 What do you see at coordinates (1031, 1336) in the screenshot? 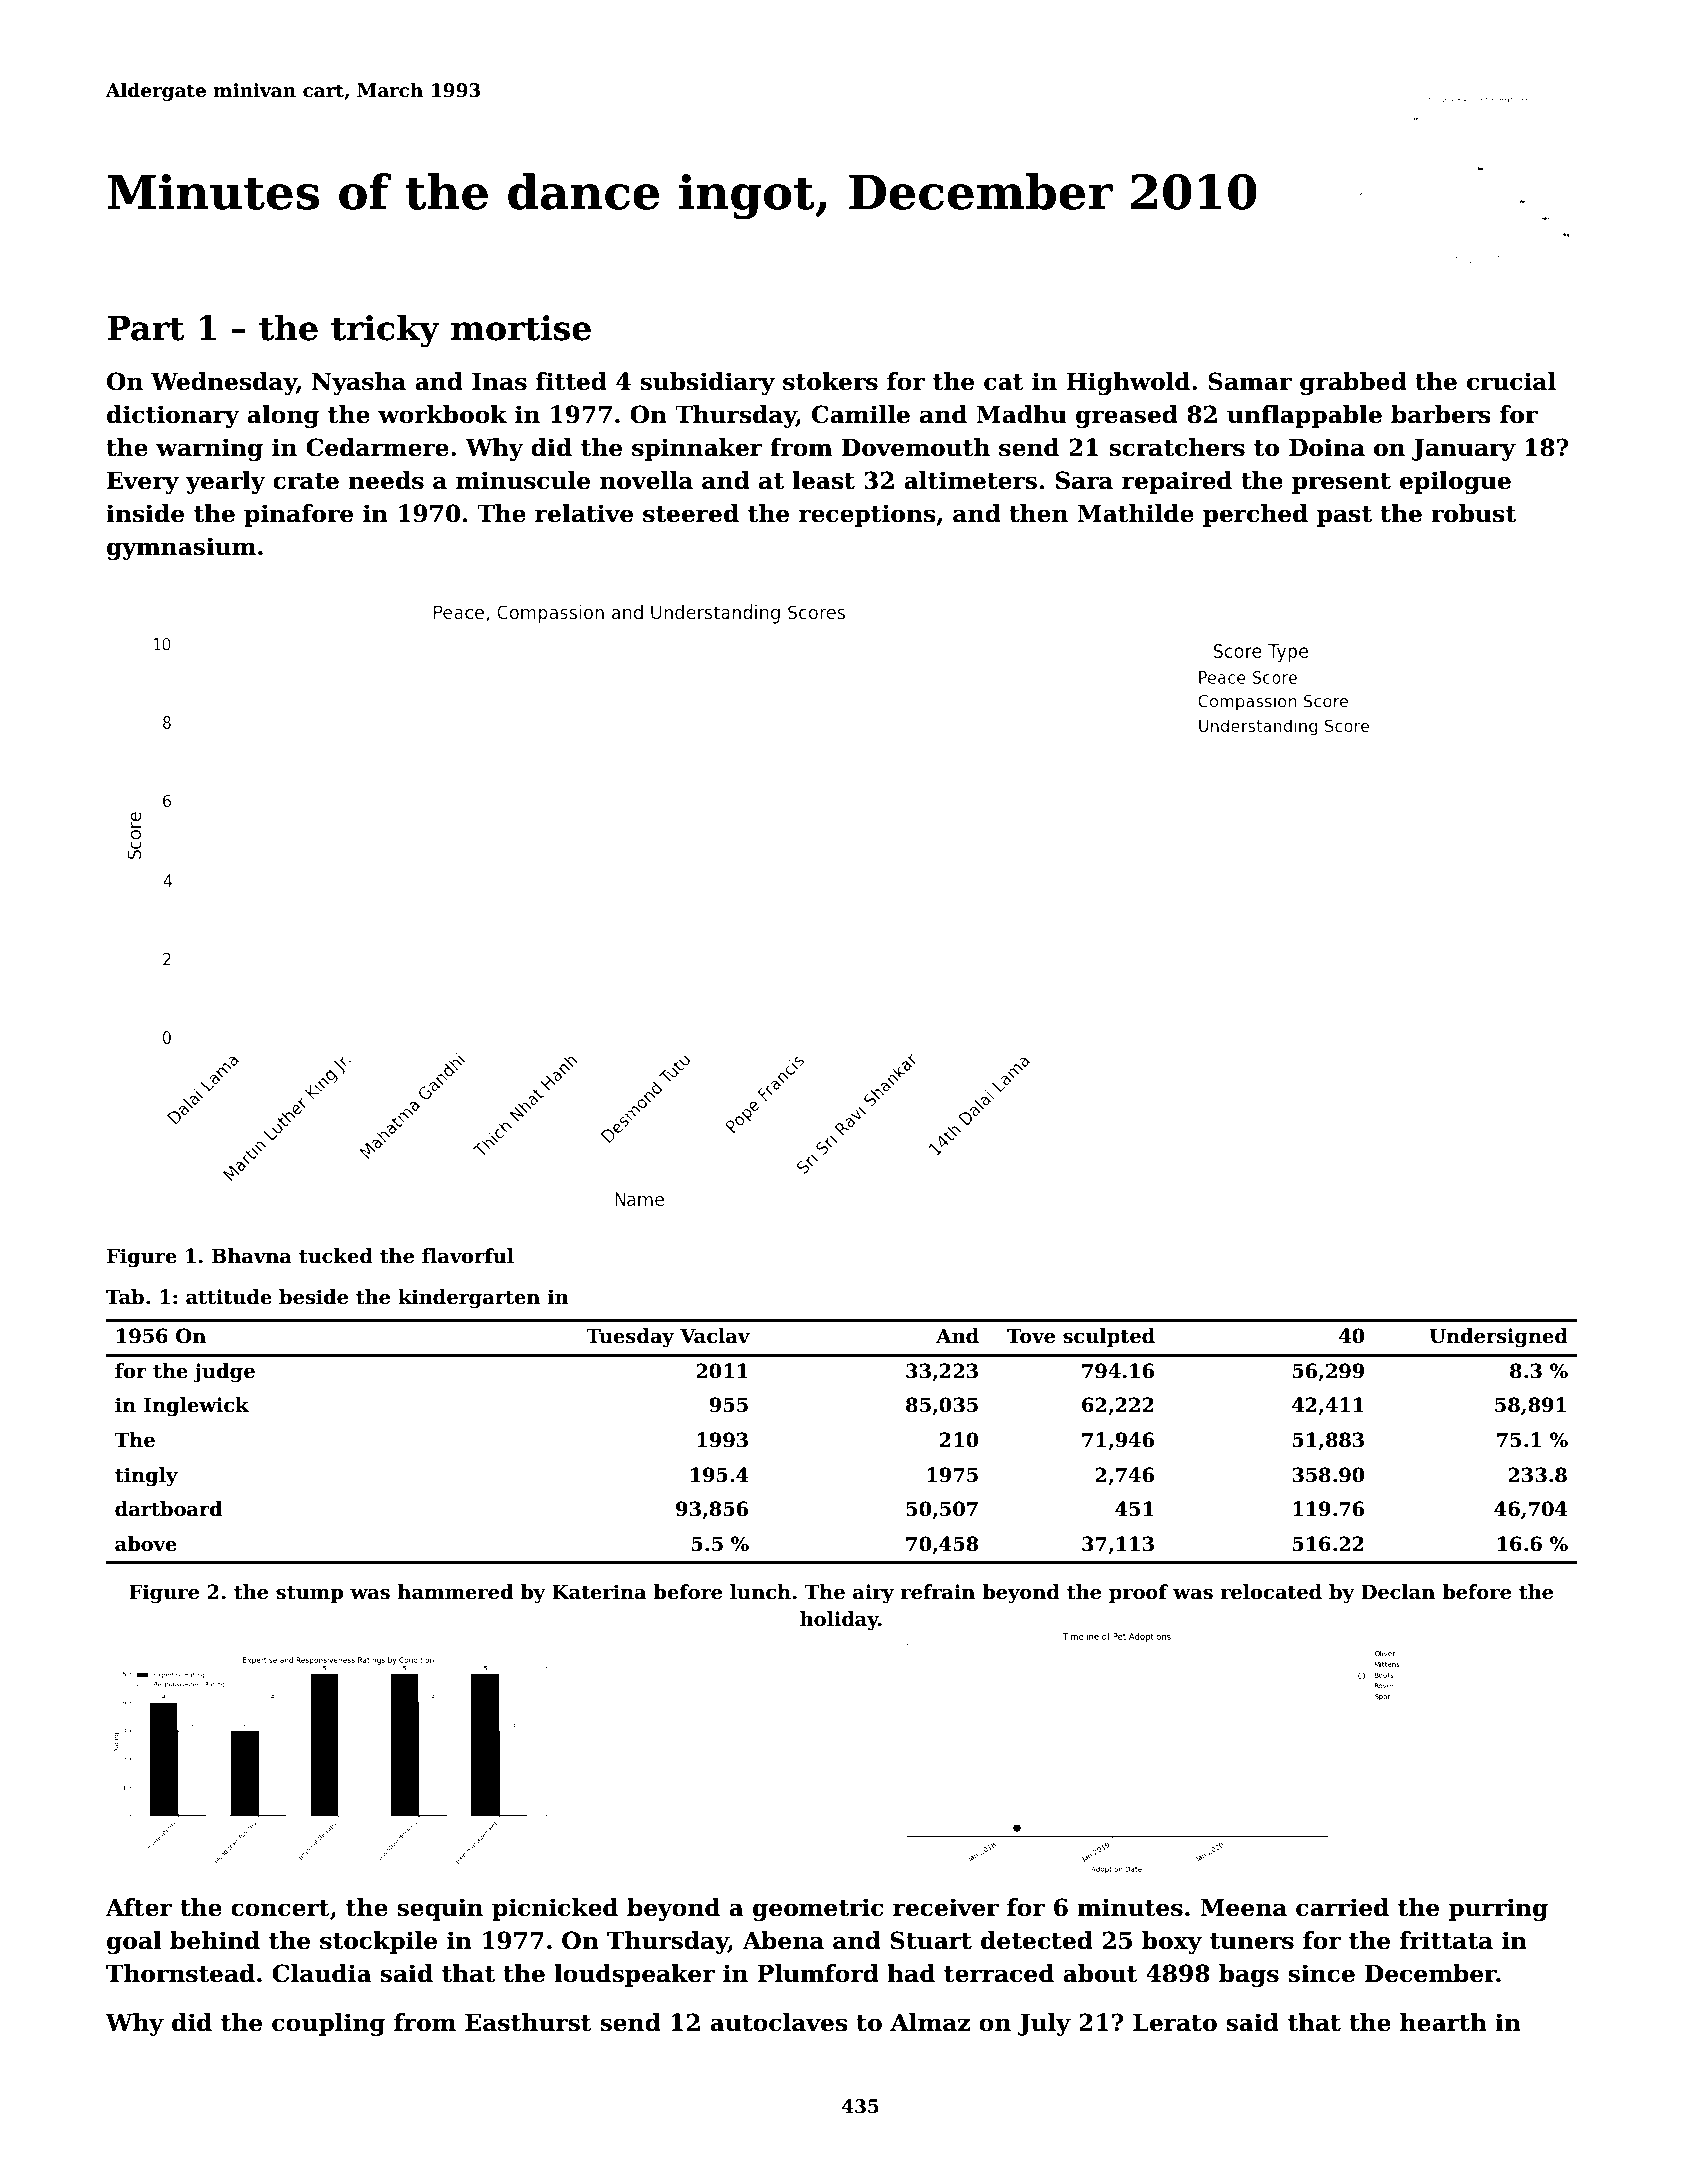
I see `Tove` at bounding box center [1031, 1336].
